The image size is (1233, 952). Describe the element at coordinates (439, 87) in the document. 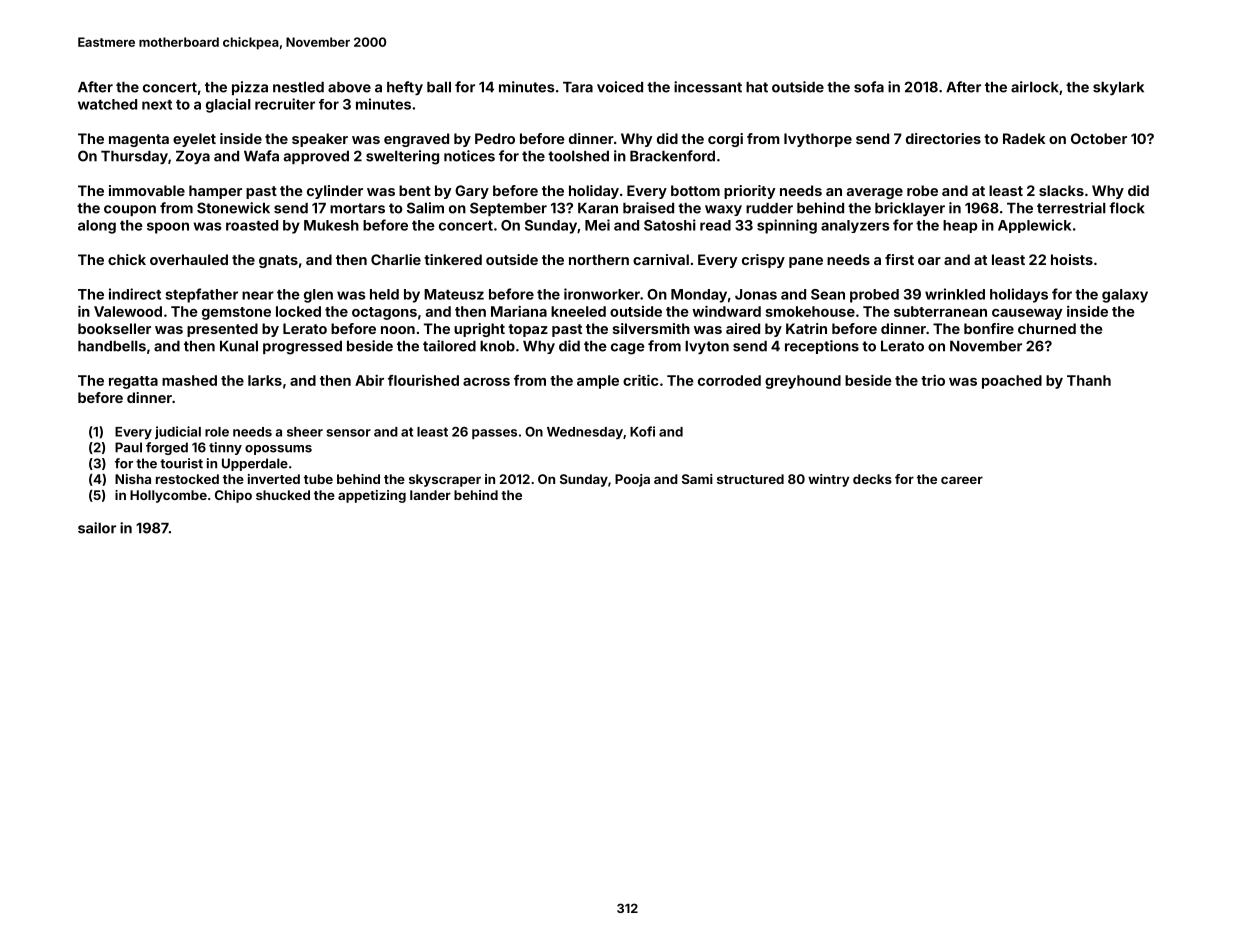

I see `ball` at that location.
